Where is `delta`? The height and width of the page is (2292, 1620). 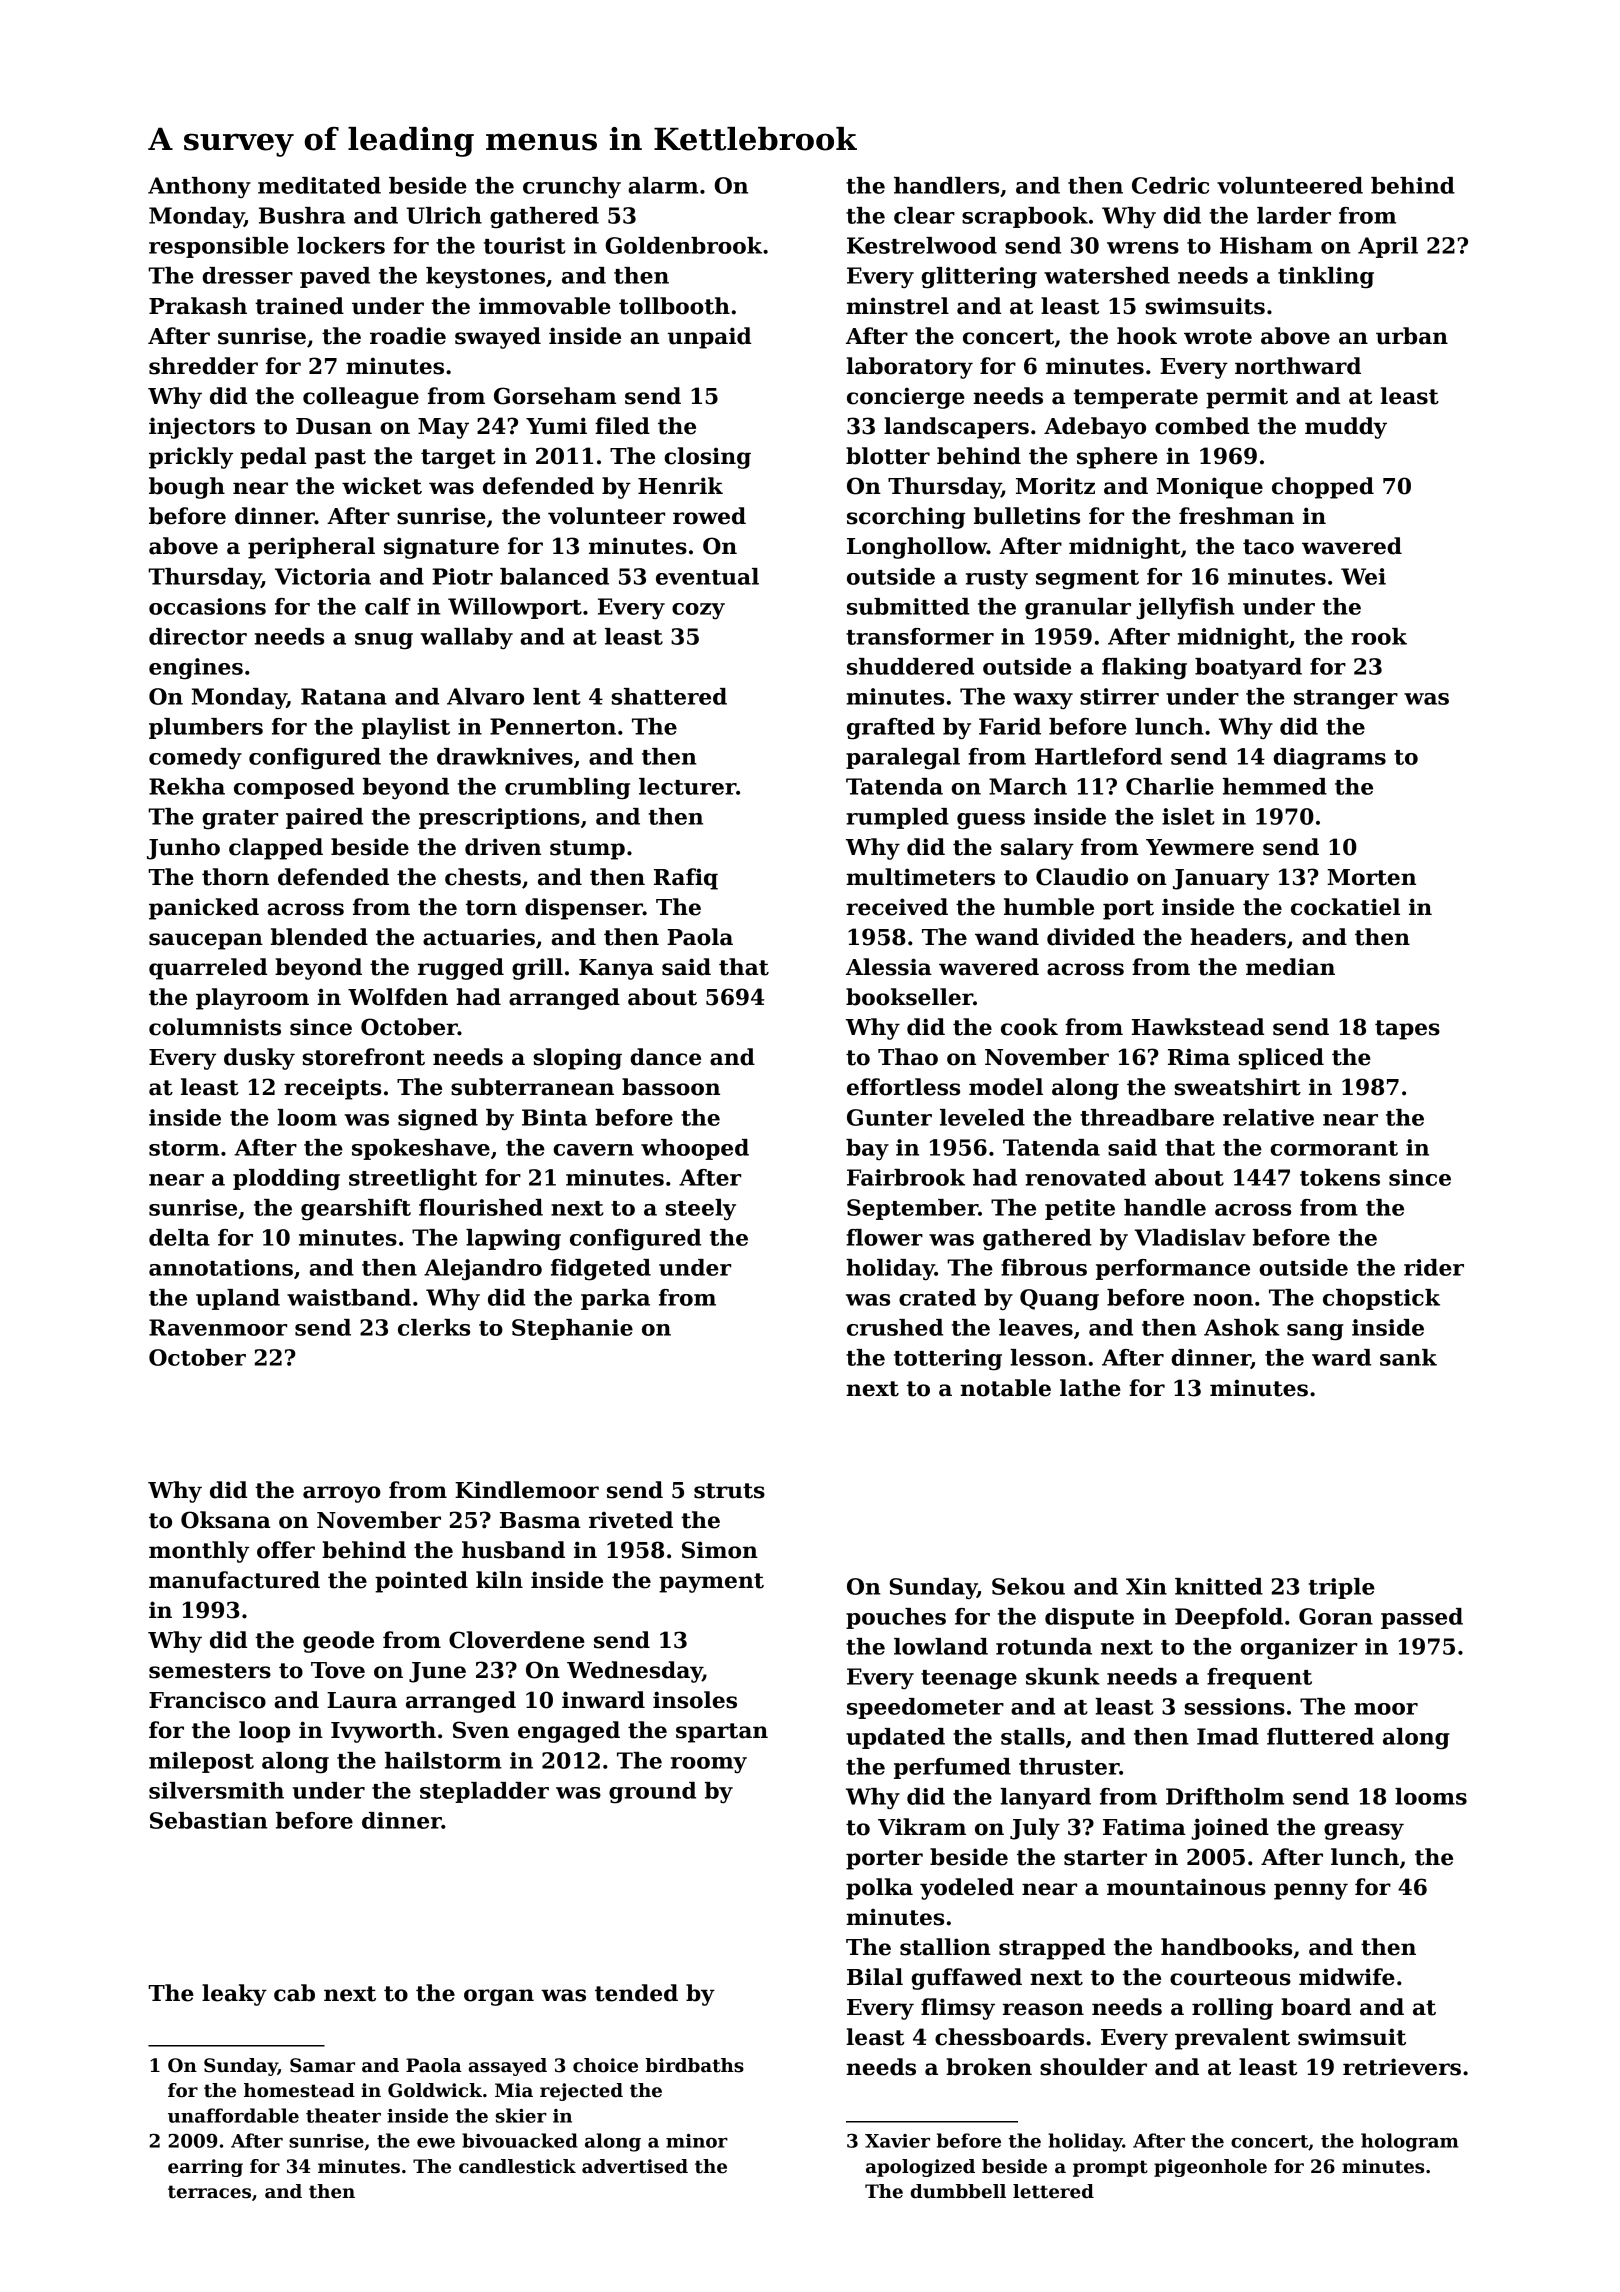 delta is located at coordinates (179, 1237).
